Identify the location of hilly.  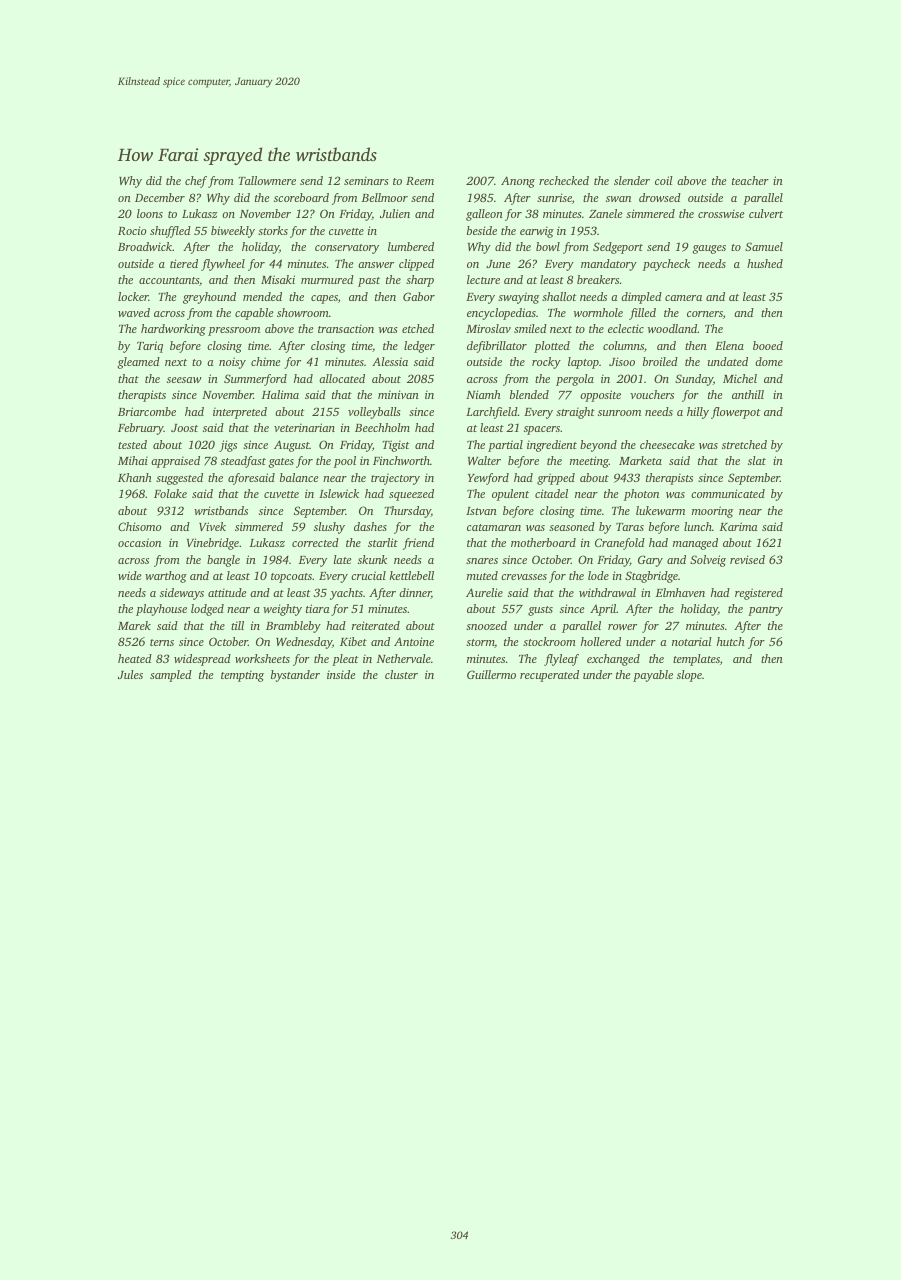
(698, 413).
